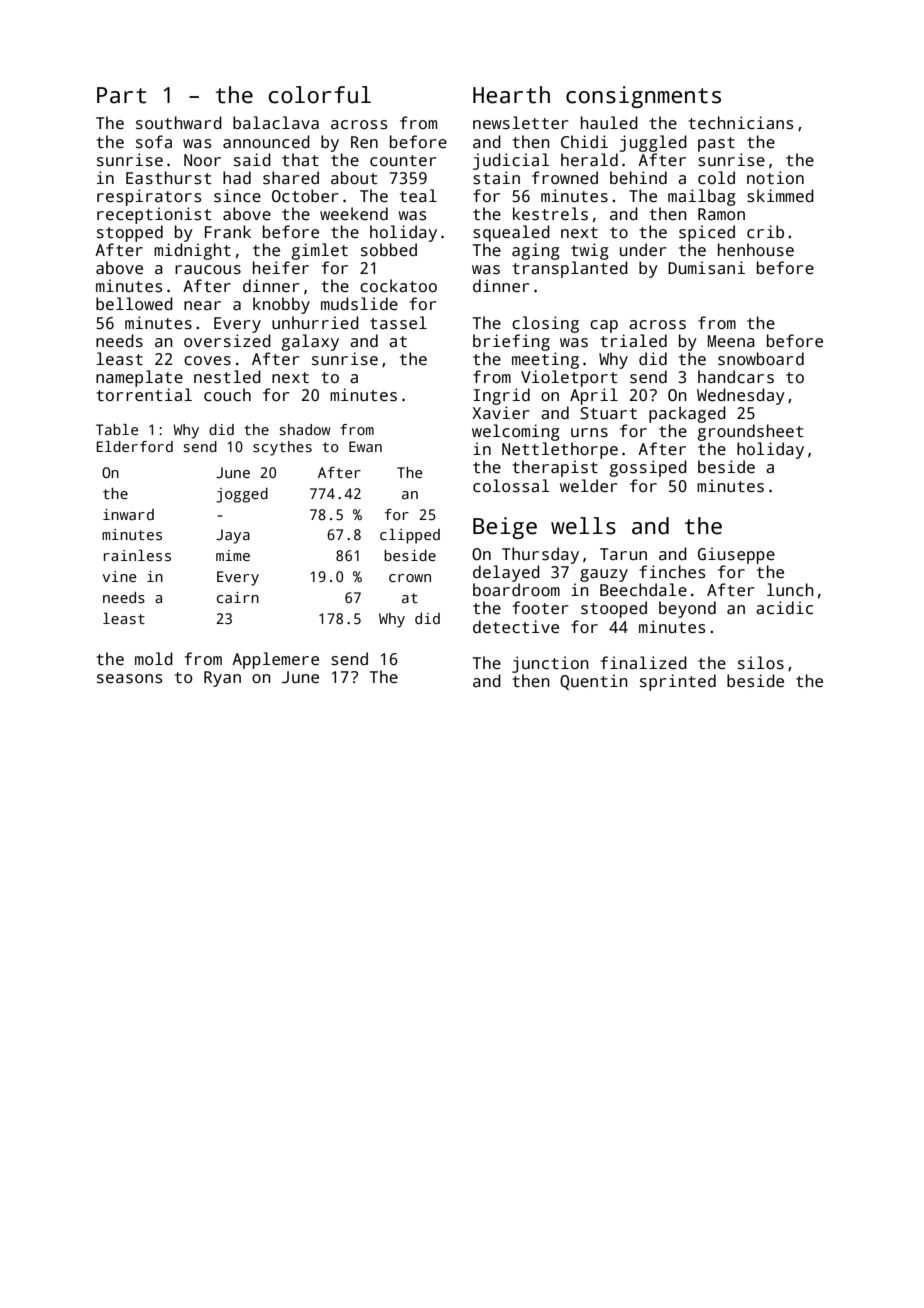 The image size is (924, 1308). What do you see at coordinates (135, 446) in the screenshot?
I see `Elderford` at bounding box center [135, 446].
